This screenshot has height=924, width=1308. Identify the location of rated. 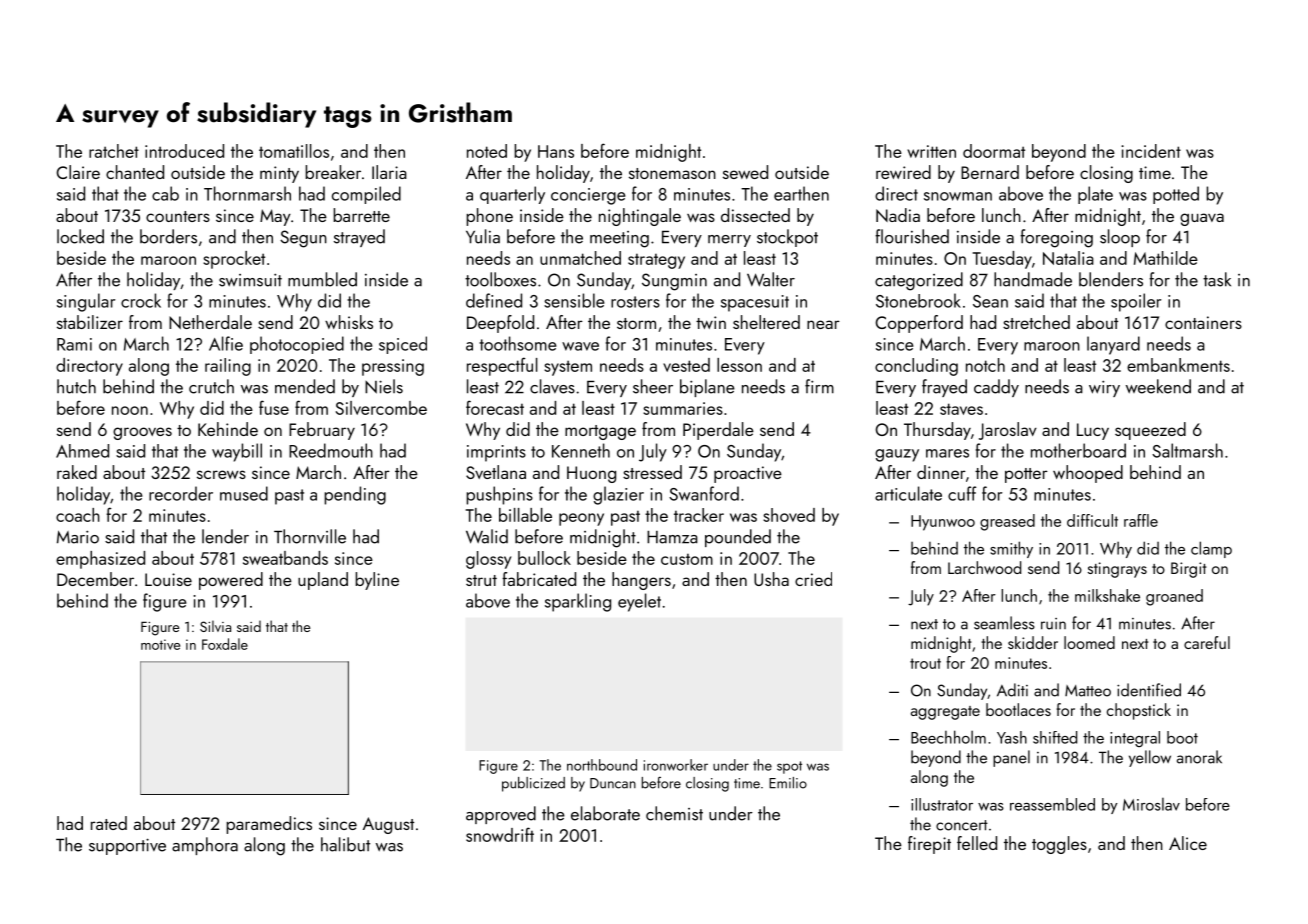
(109, 823).
